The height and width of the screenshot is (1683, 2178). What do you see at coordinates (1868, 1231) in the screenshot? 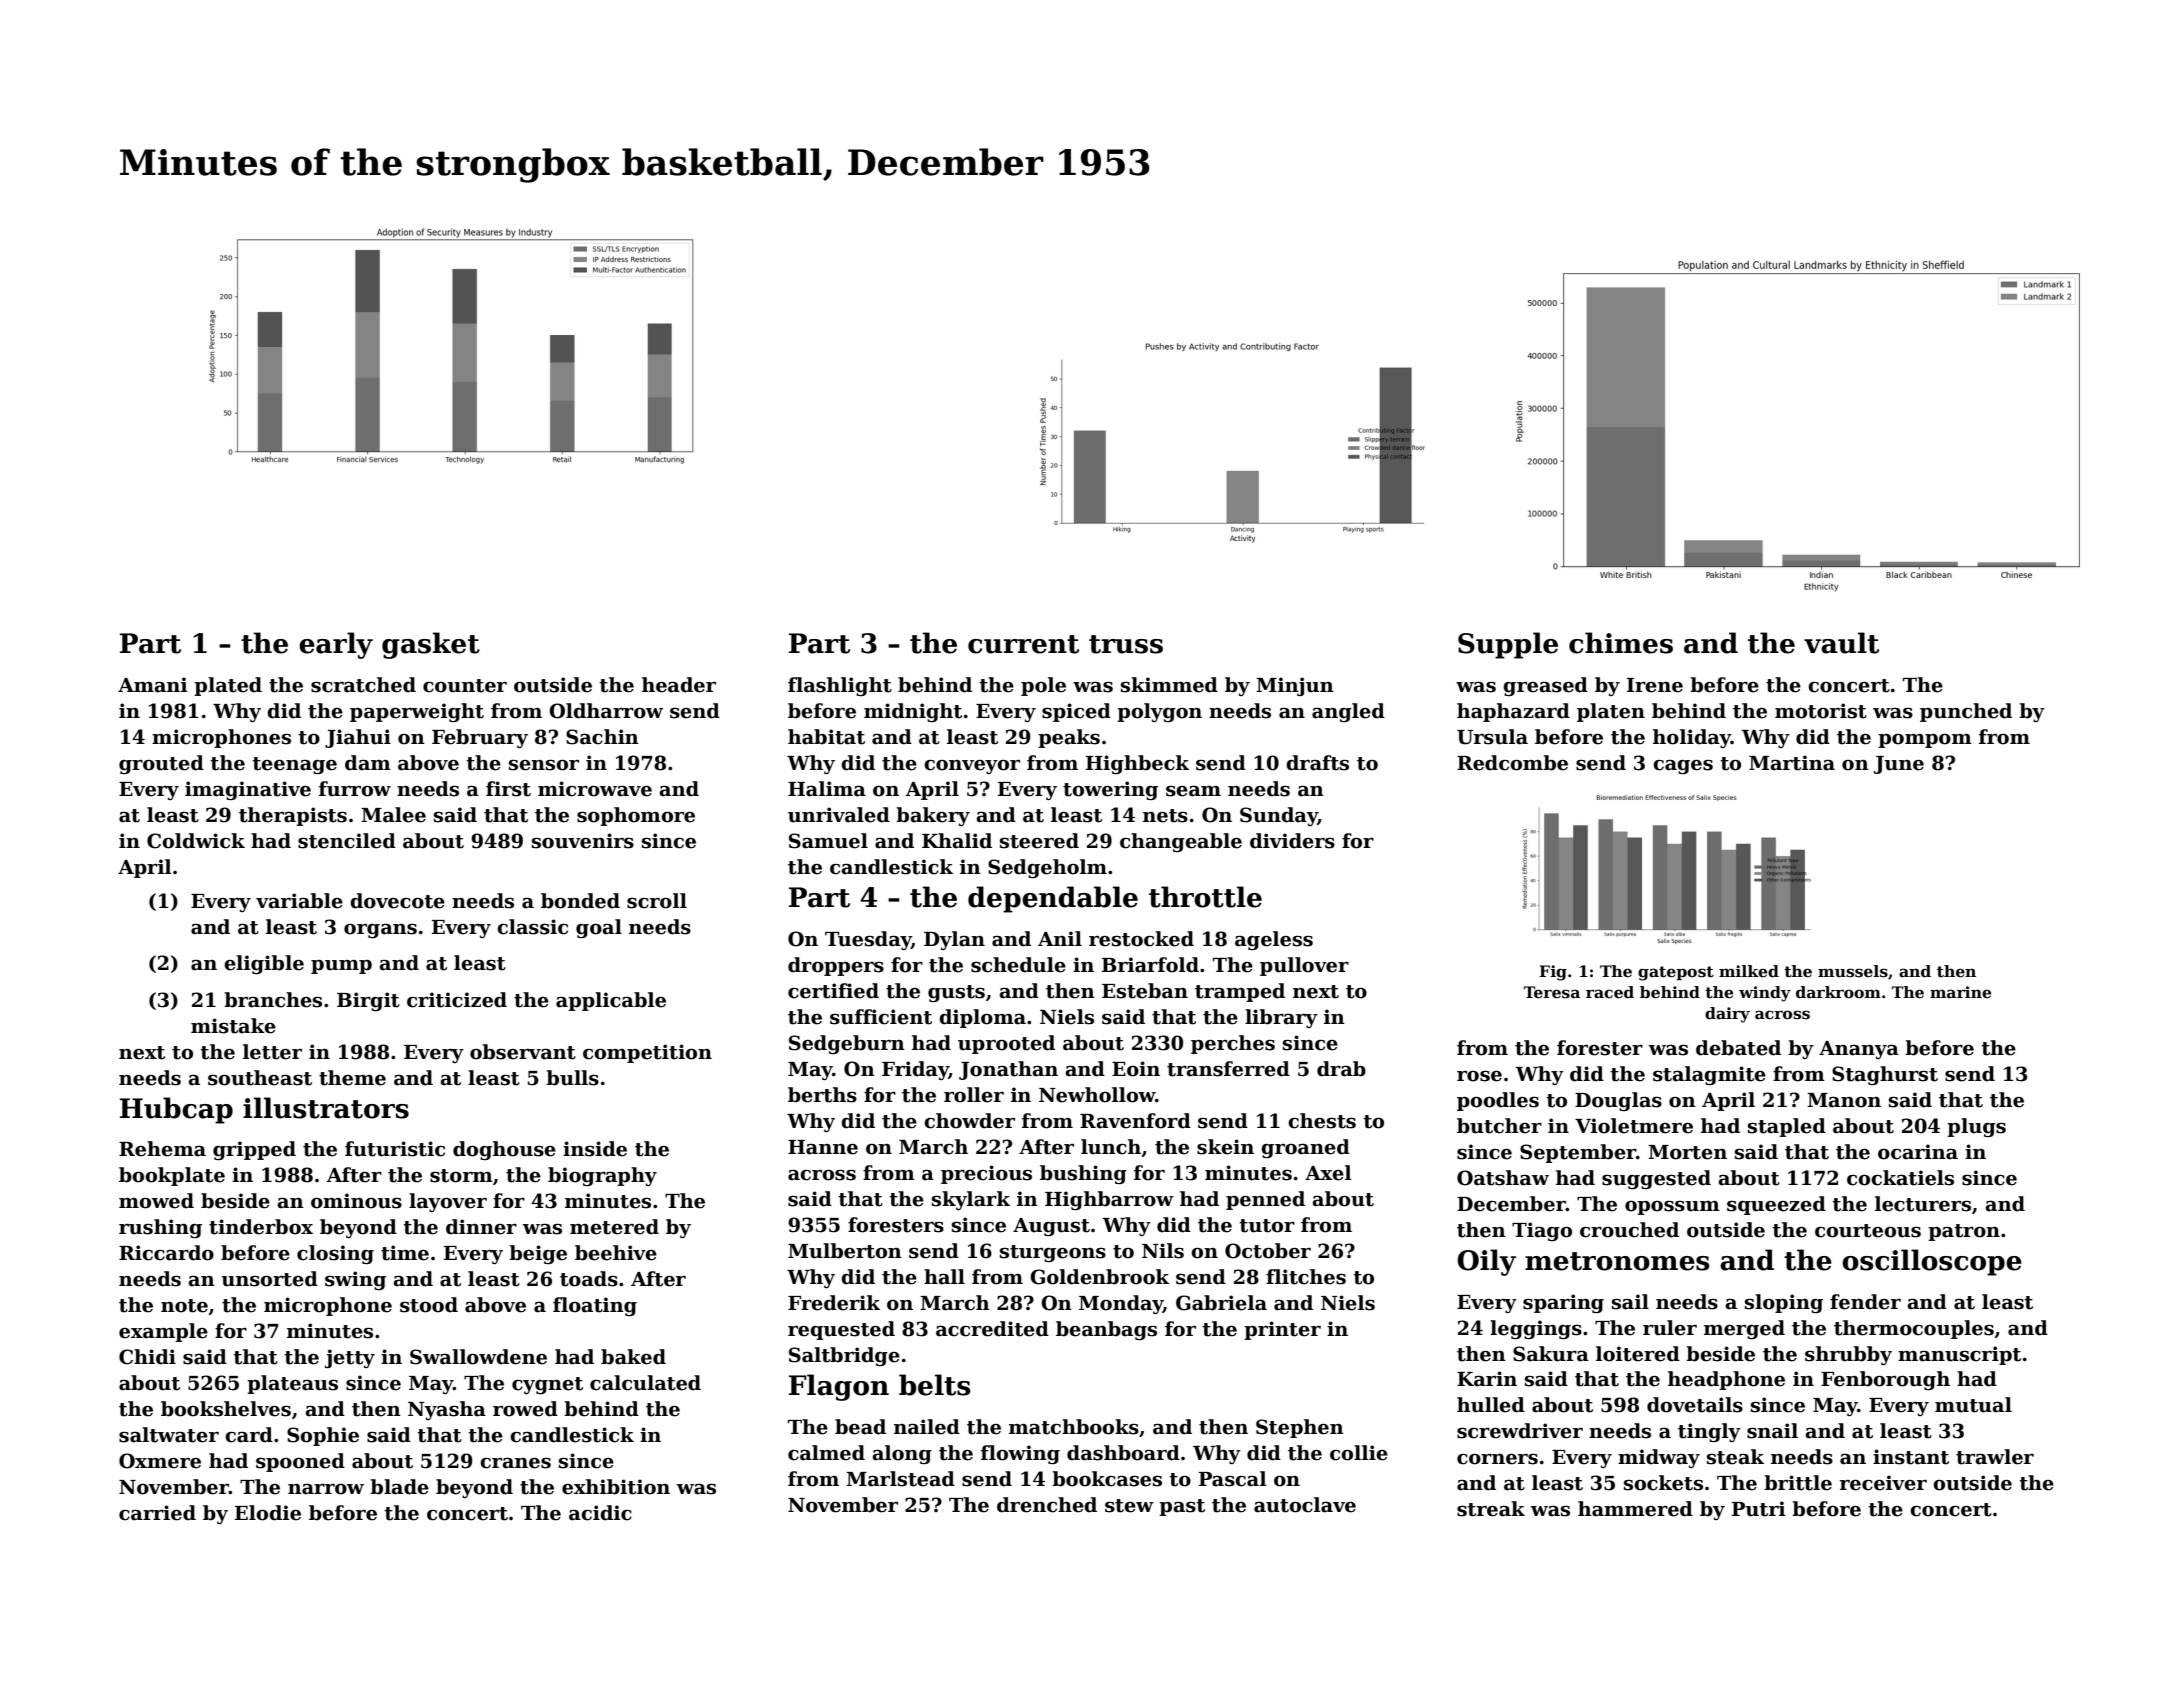
I see `courteous` at bounding box center [1868, 1231].
